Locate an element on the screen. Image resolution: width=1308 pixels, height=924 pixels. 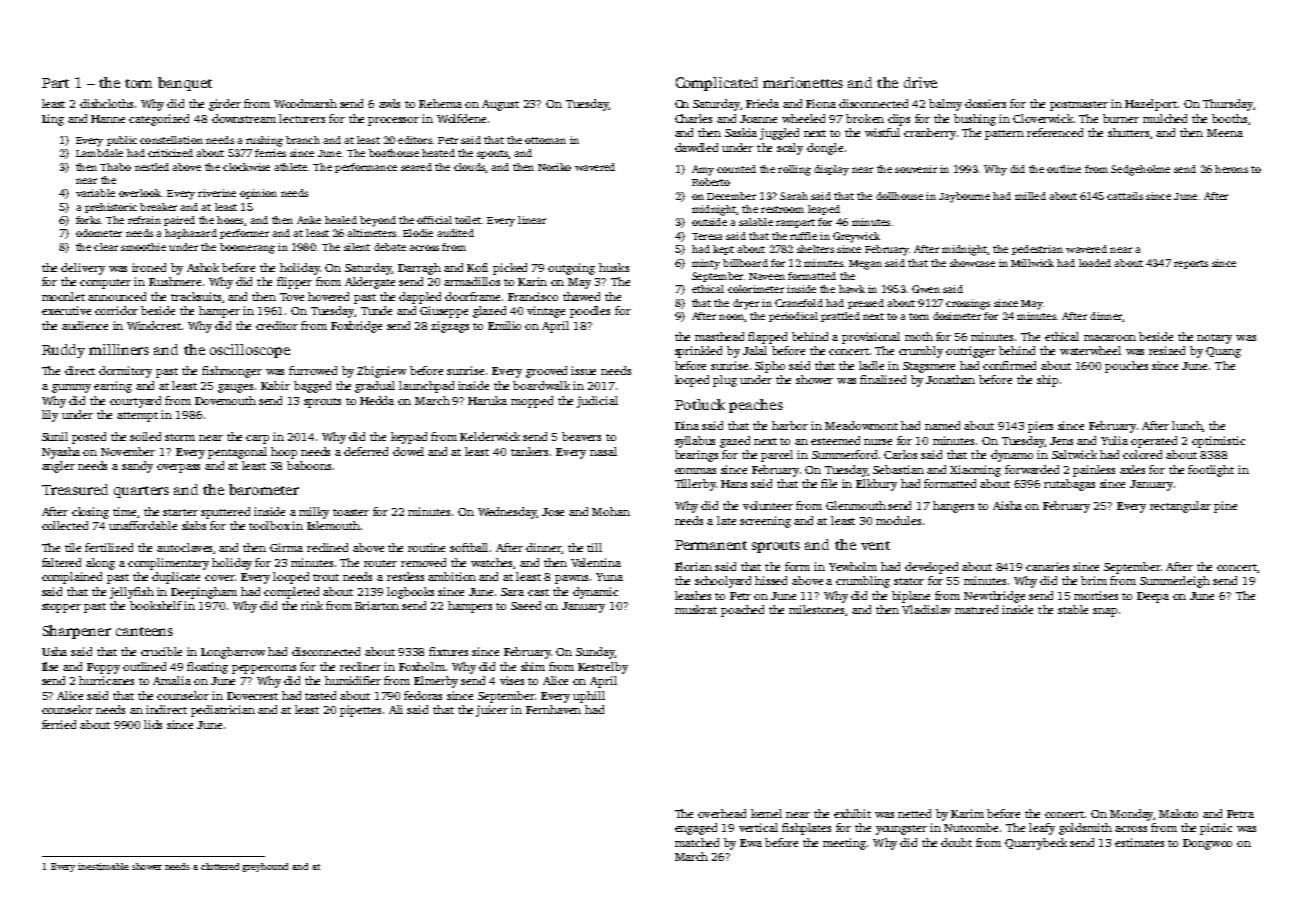
variable is located at coordinates (95, 193).
